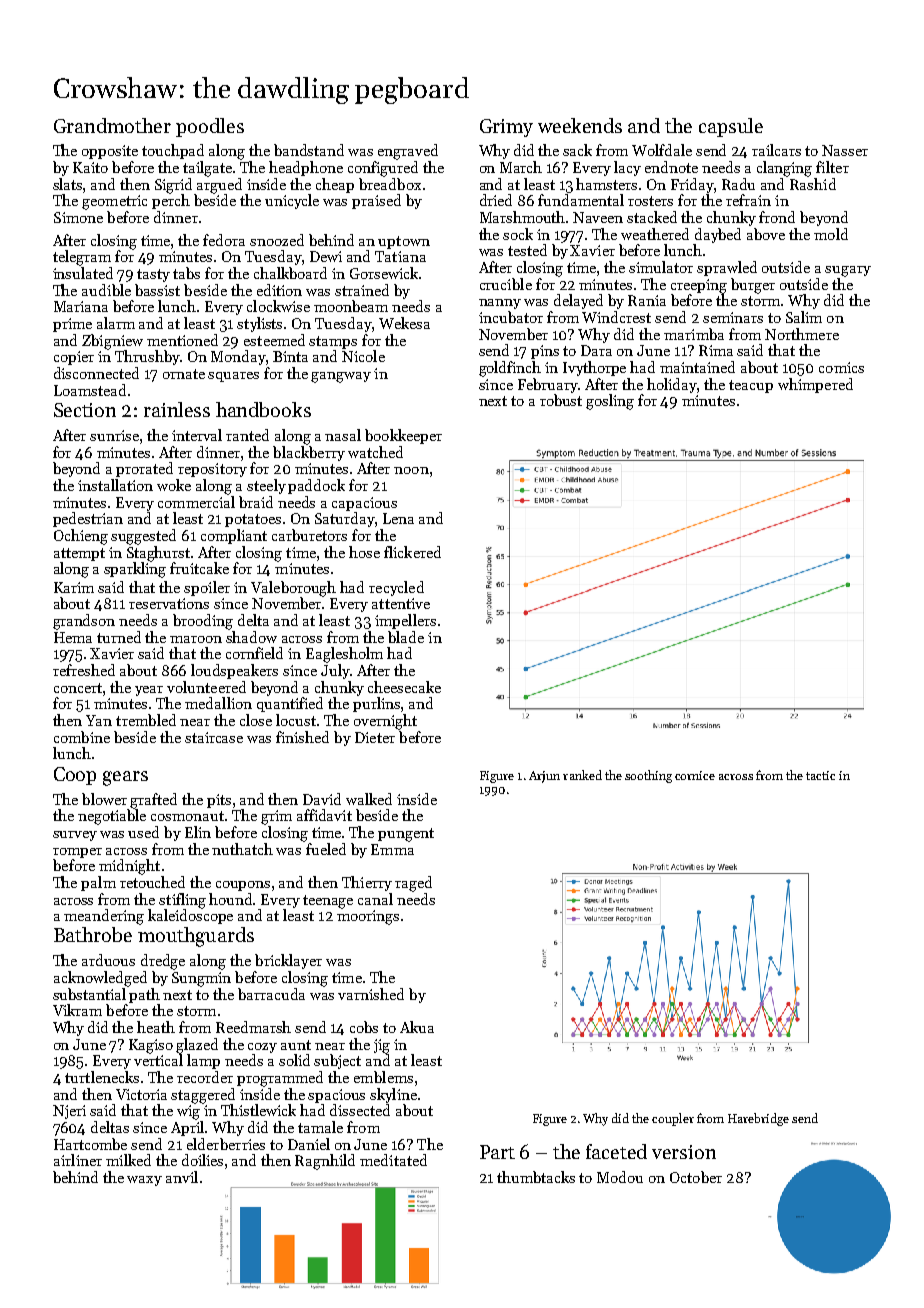 The height and width of the screenshot is (1308, 924). What do you see at coordinates (196, 502) in the screenshot?
I see `commercial` at bounding box center [196, 502].
